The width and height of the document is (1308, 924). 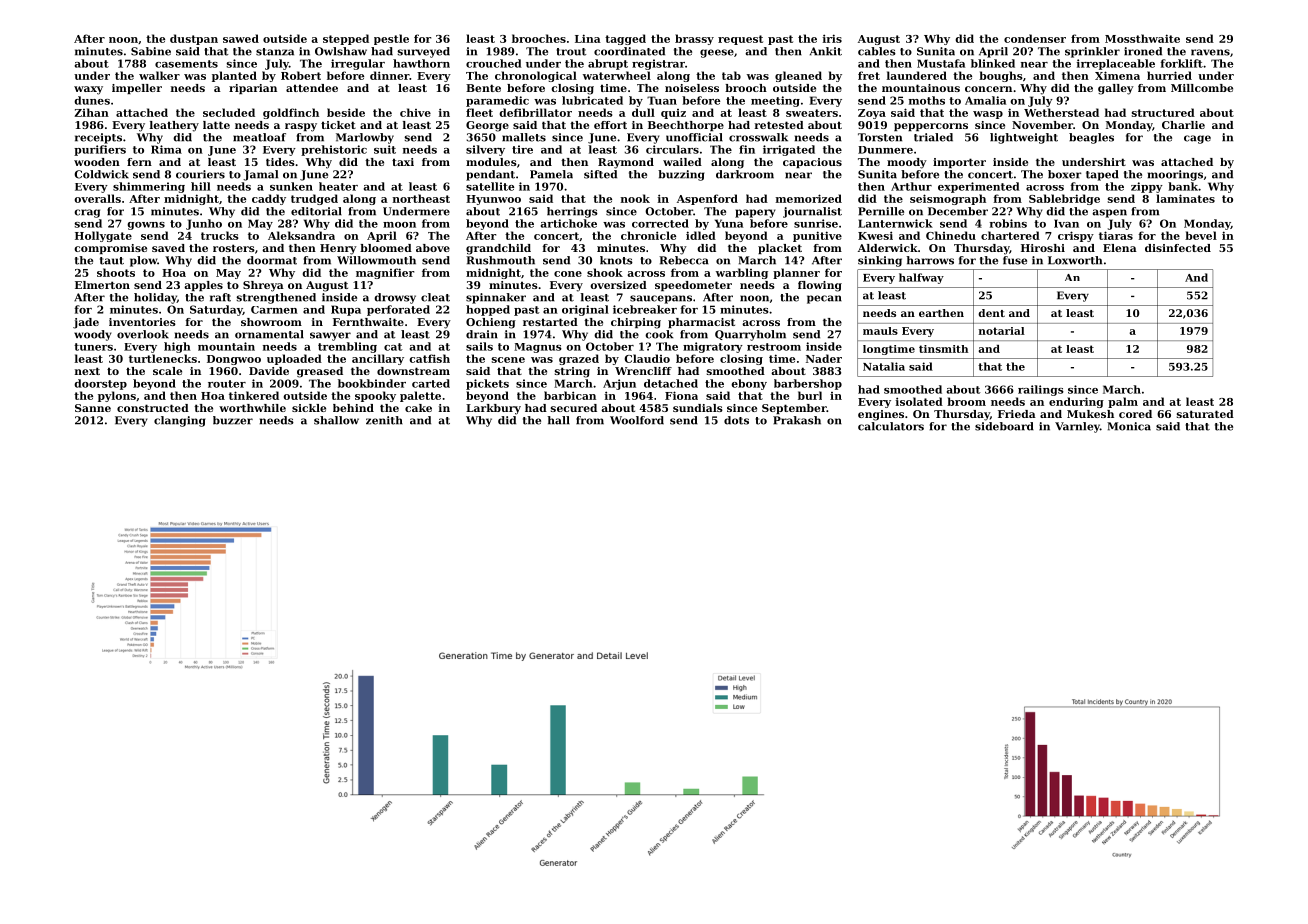 What do you see at coordinates (979, 187) in the document?
I see `experimented` at bounding box center [979, 187].
